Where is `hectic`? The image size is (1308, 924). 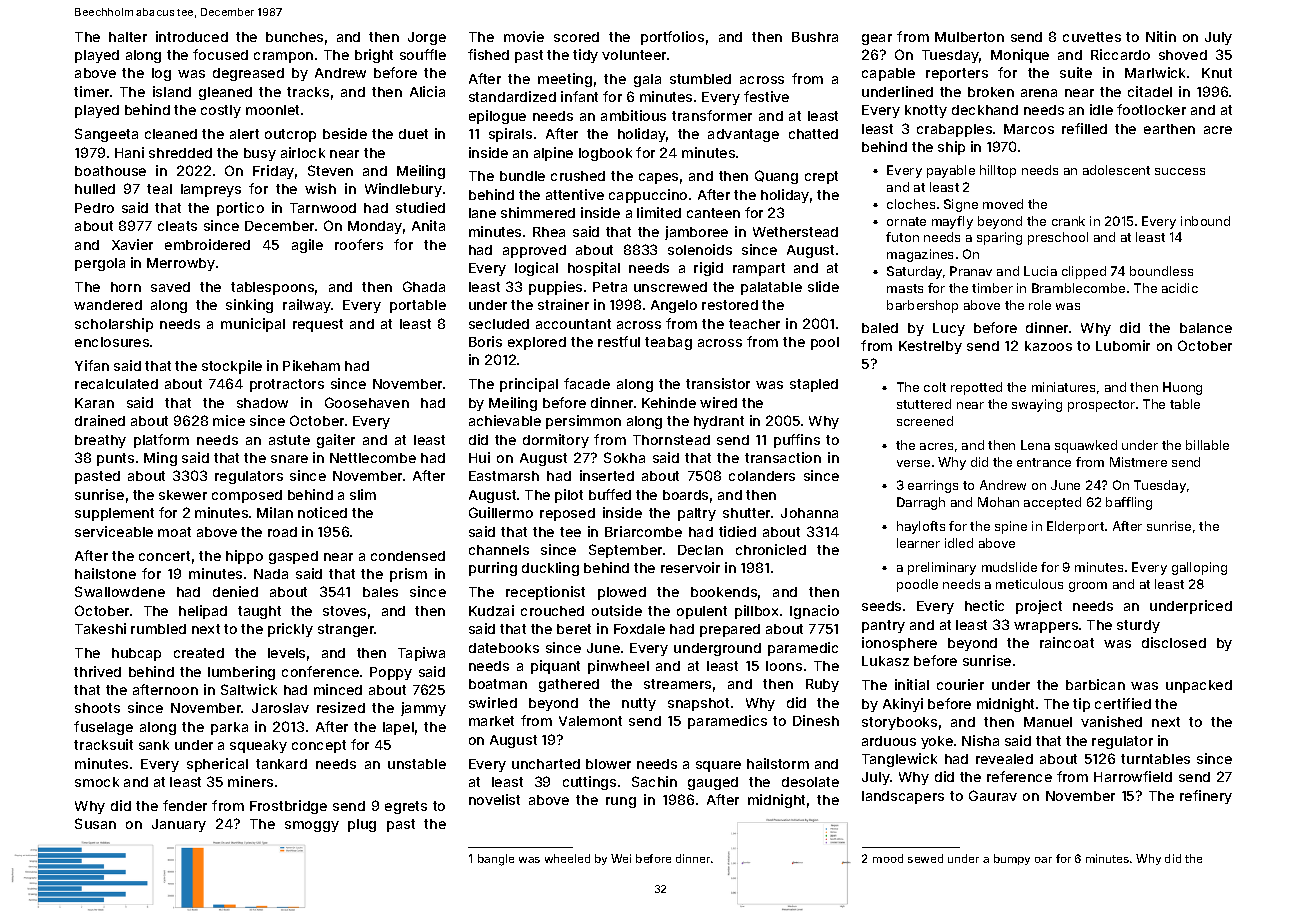 hectic is located at coordinates (984, 605).
